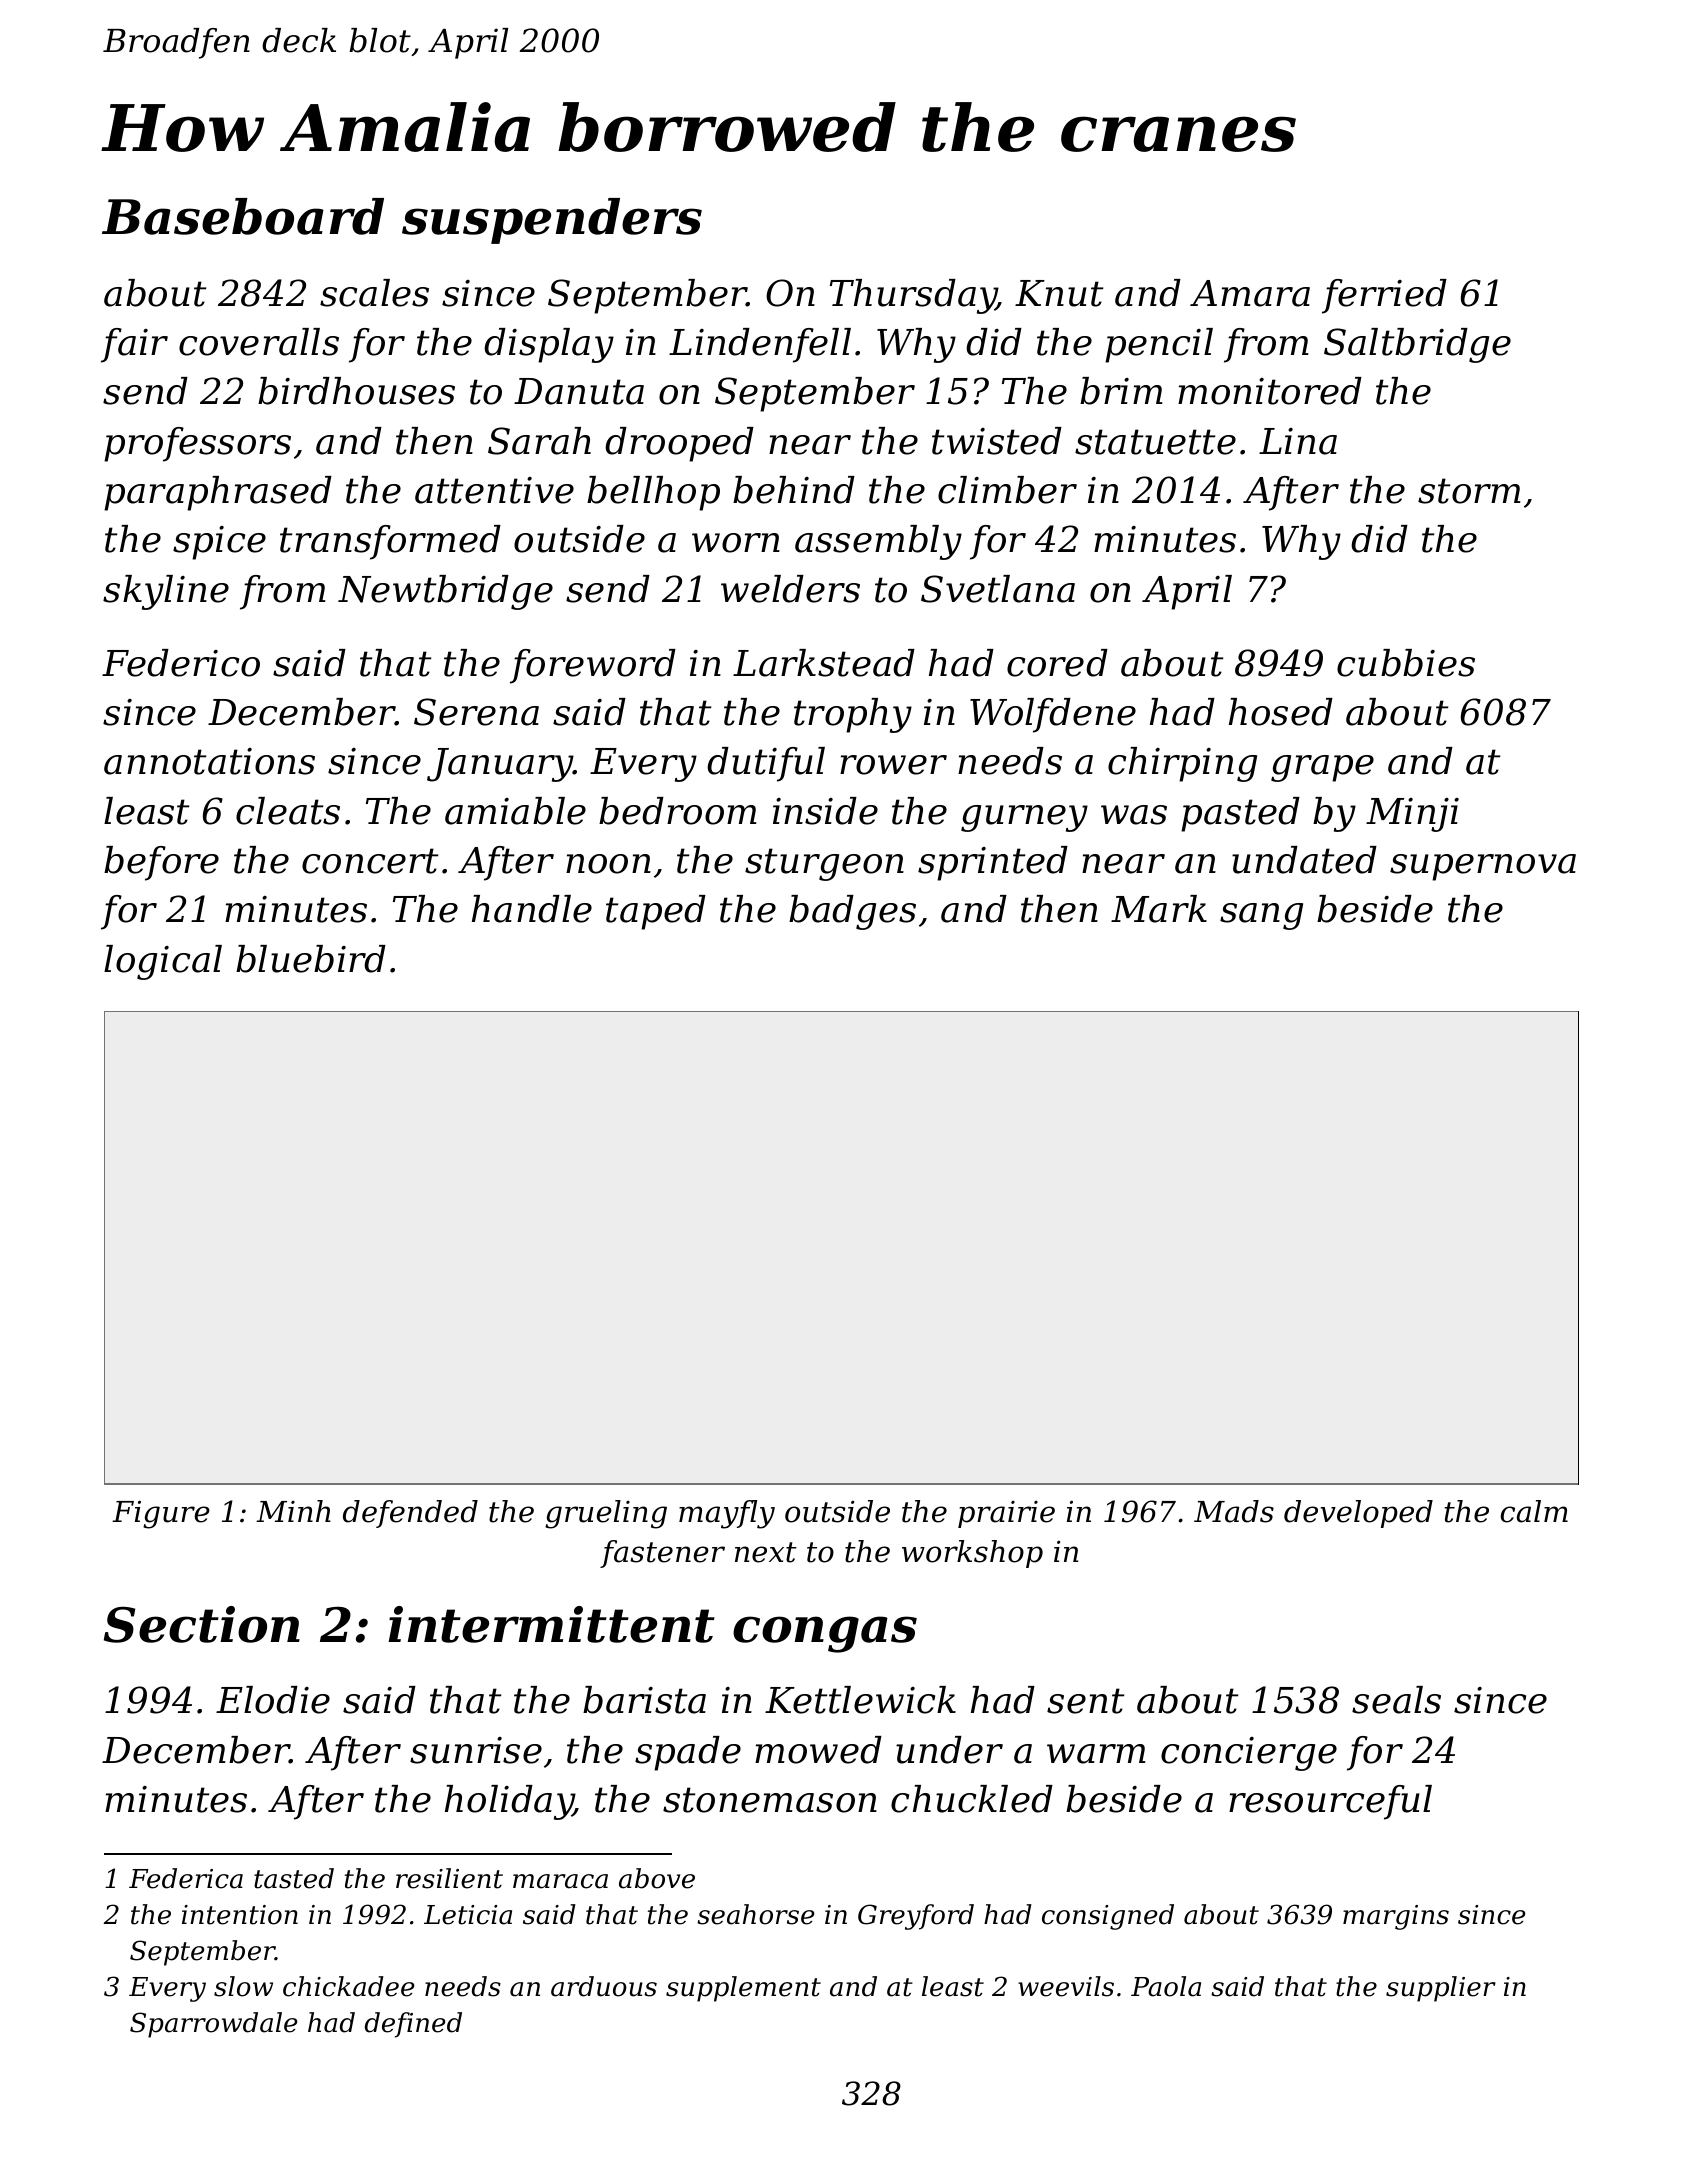 This page has height=2178, width=1683. What do you see at coordinates (243, 216) in the page?
I see `Baseboard` at bounding box center [243, 216].
